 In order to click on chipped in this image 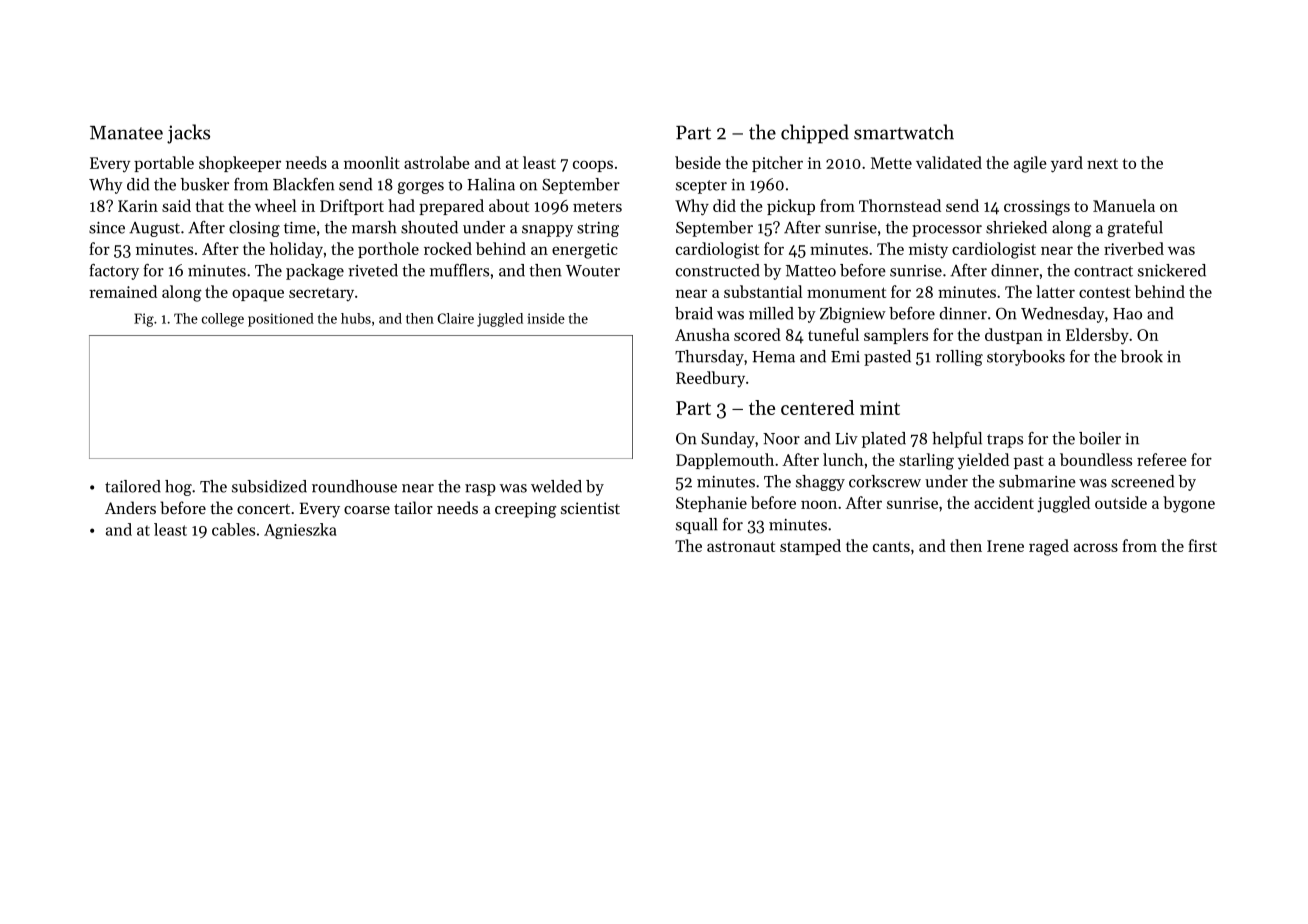, I will do `click(815, 134)`.
